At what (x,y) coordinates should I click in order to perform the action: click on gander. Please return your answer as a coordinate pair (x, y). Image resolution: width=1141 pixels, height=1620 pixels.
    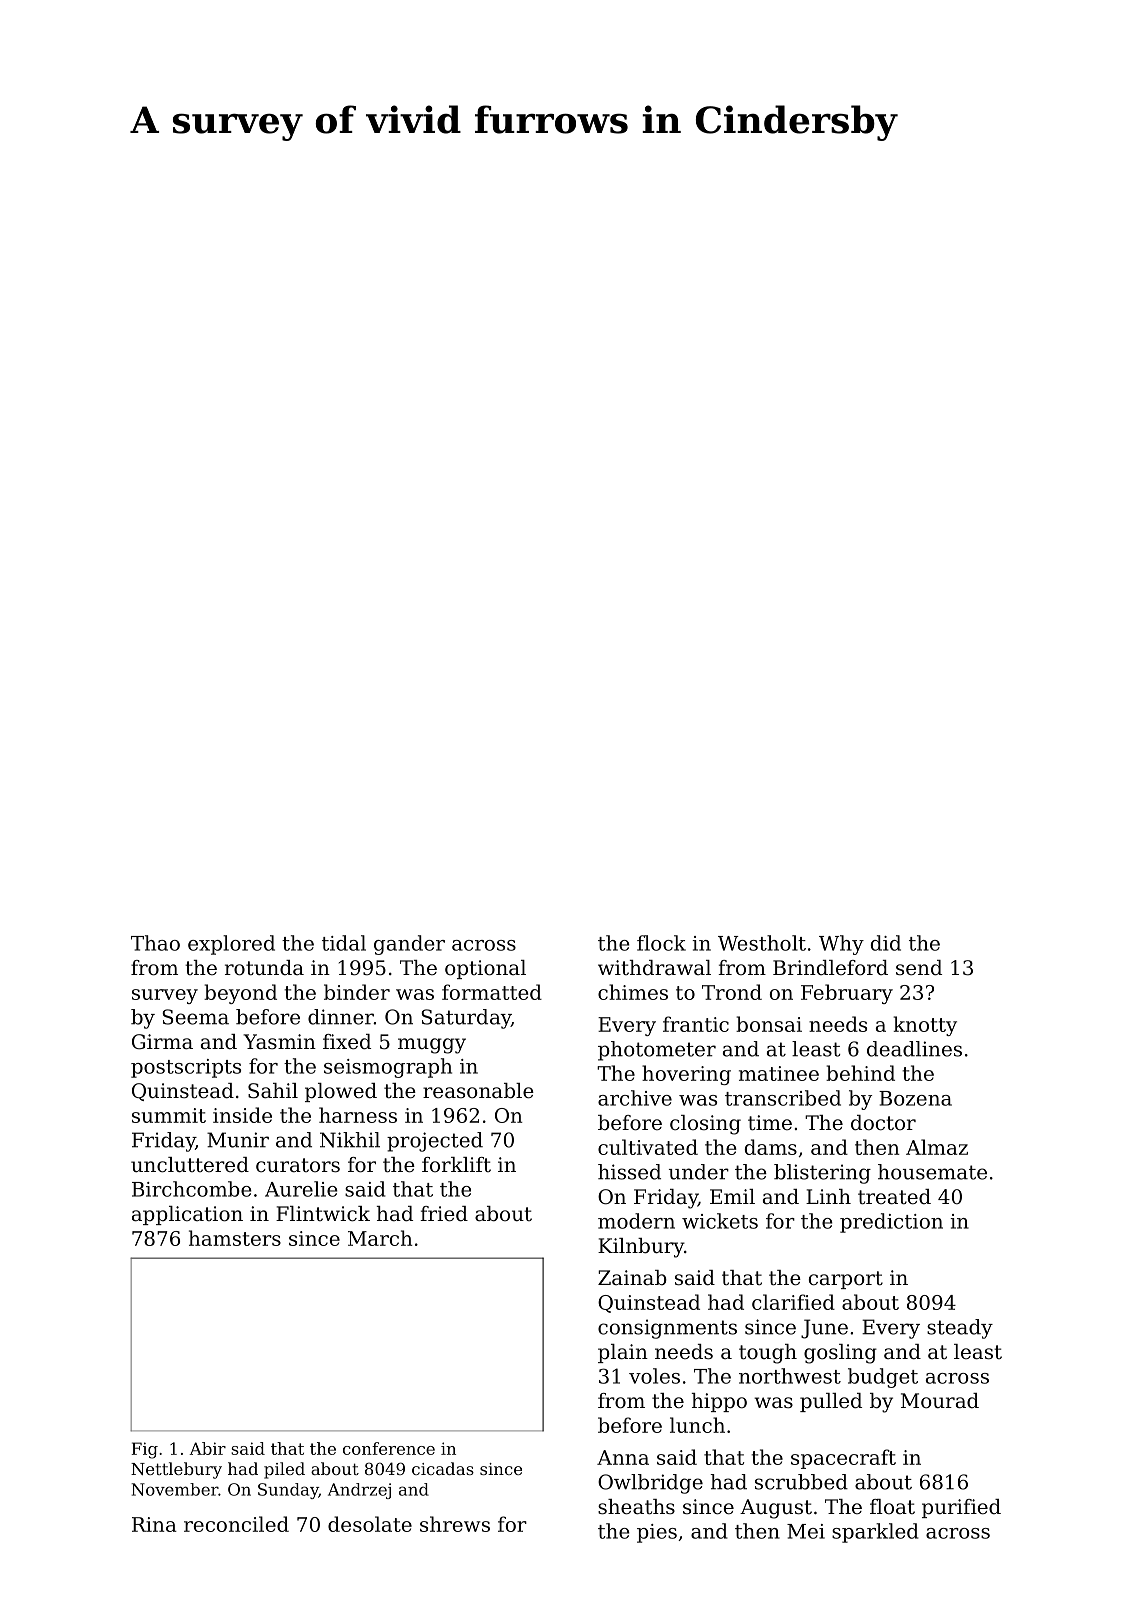
    Looking at the image, I should click on (409, 945).
